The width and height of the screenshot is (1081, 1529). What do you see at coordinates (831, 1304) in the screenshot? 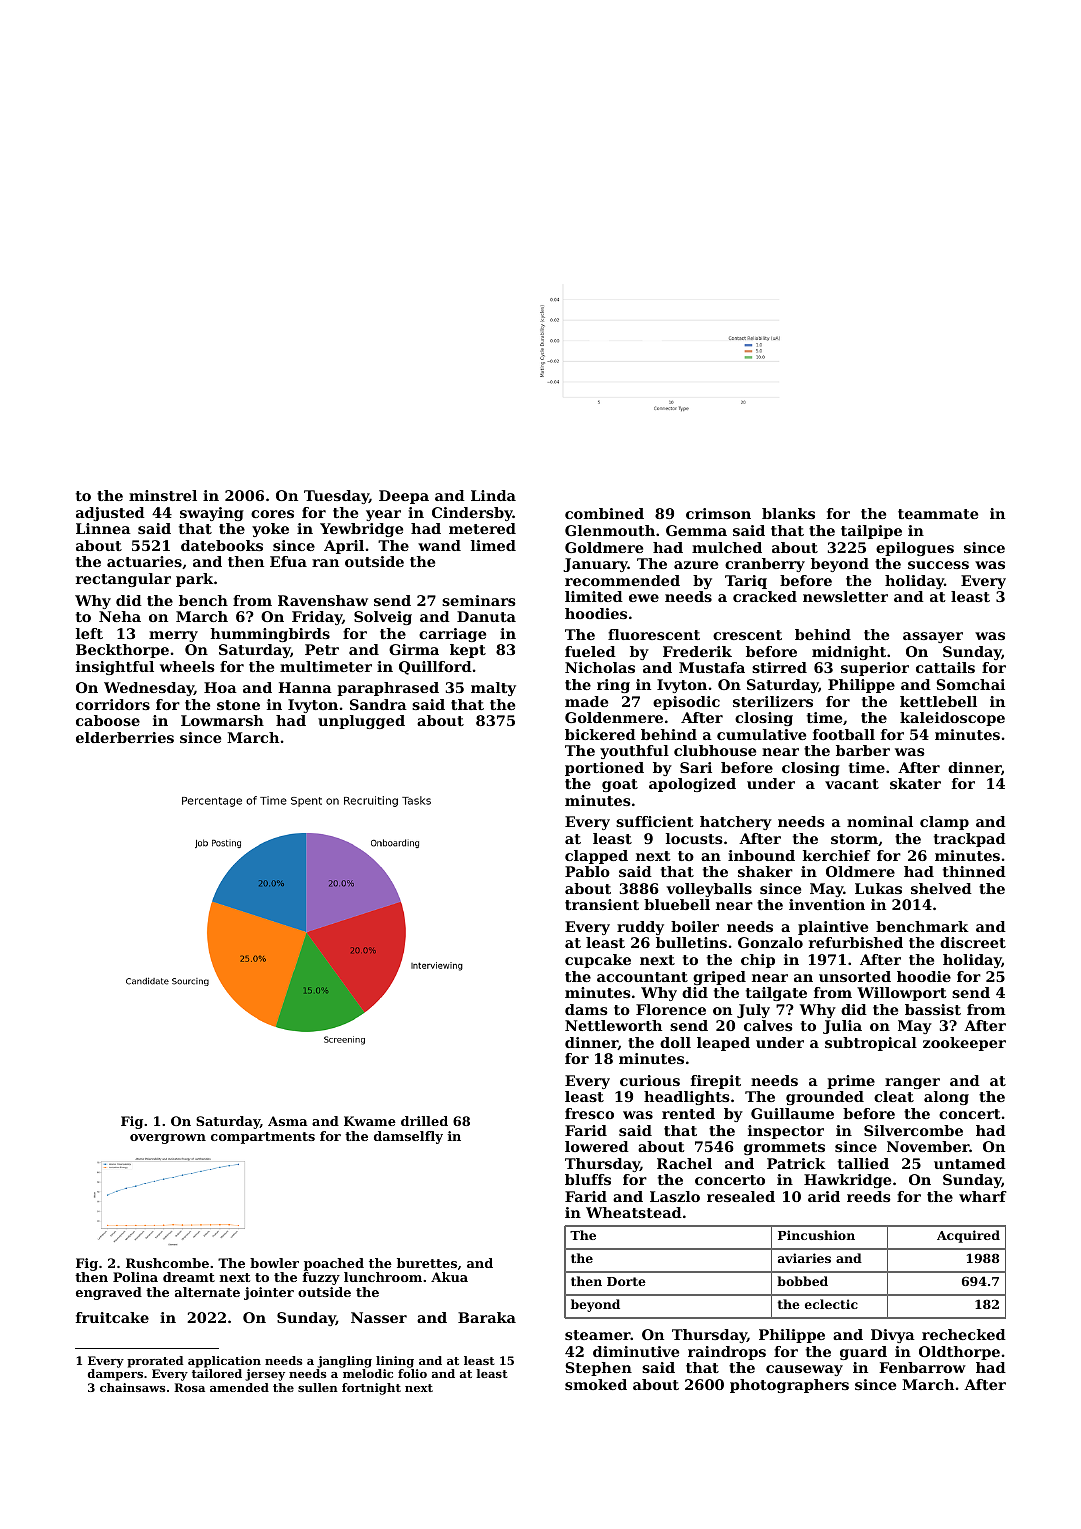
I see `eclectic` at bounding box center [831, 1304].
